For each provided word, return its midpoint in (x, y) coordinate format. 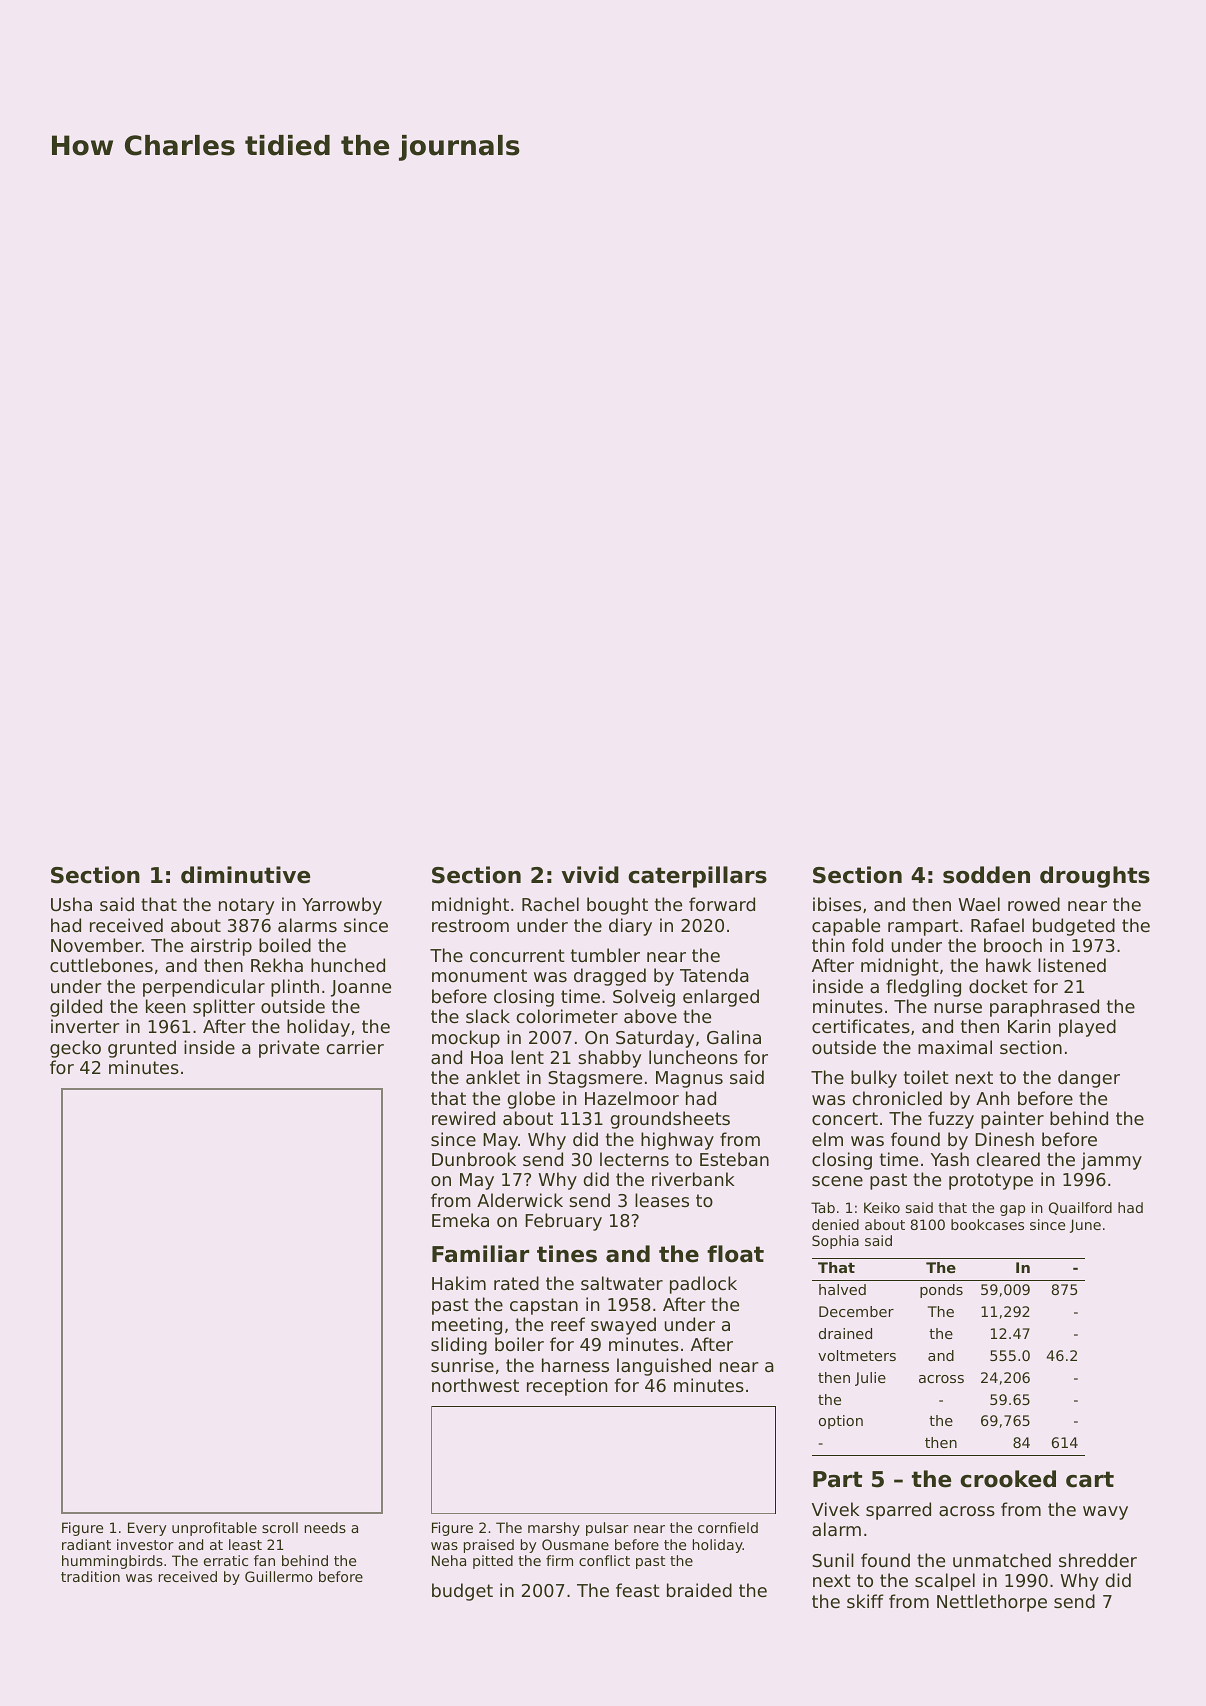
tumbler (605, 955)
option (841, 1422)
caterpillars (697, 877)
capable (846, 927)
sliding (459, 1346)
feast (638, 1590)
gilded (76, 1008)
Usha (71, 904)
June (1085, 1226)
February (563, 1222)
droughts (1095, 877)
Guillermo (279, 1576)
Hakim (459, 1283)
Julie (870, 1379)
